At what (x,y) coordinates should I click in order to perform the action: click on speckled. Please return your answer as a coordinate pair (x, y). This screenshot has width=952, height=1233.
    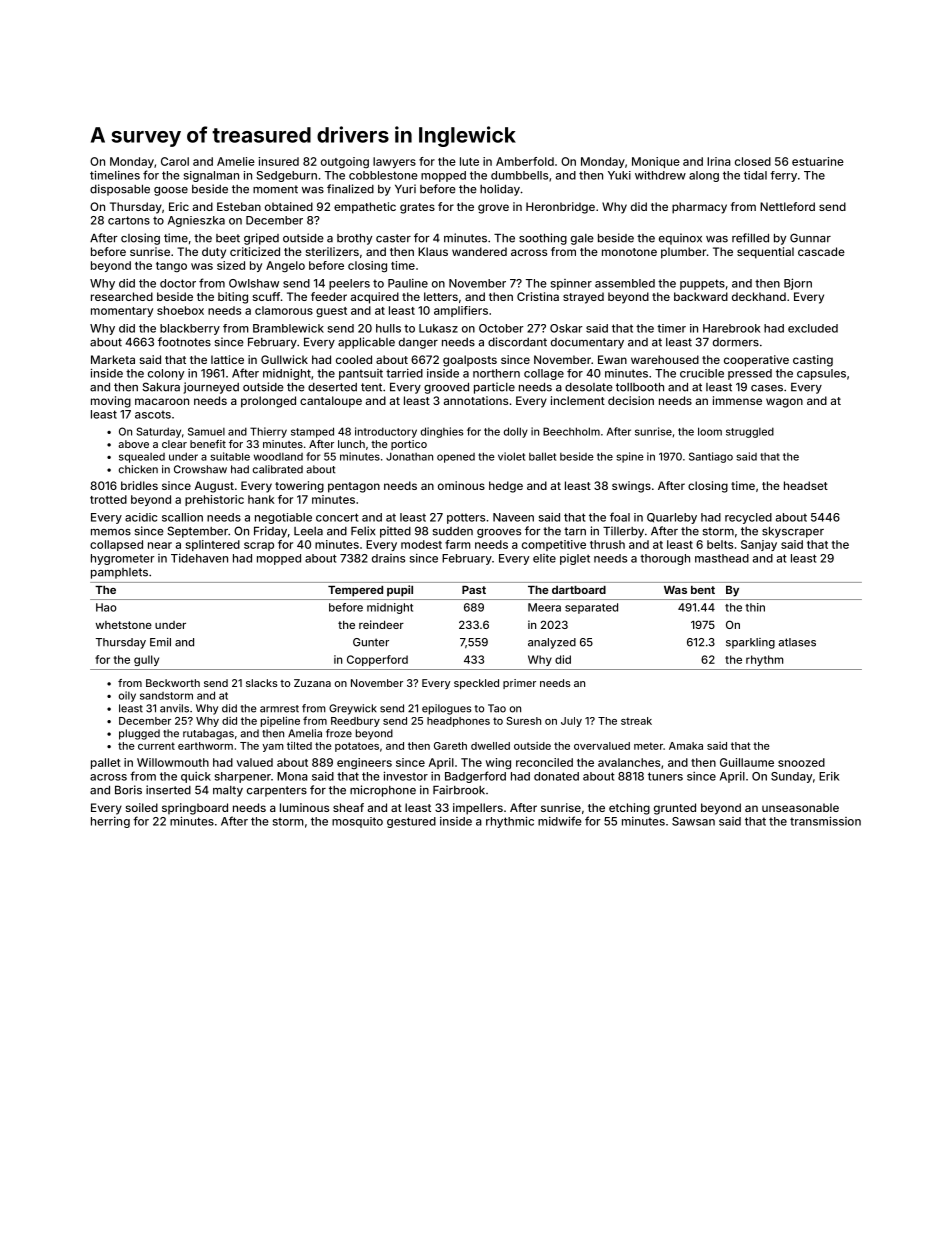
    Looking at the image, I should click on (476, 684).
